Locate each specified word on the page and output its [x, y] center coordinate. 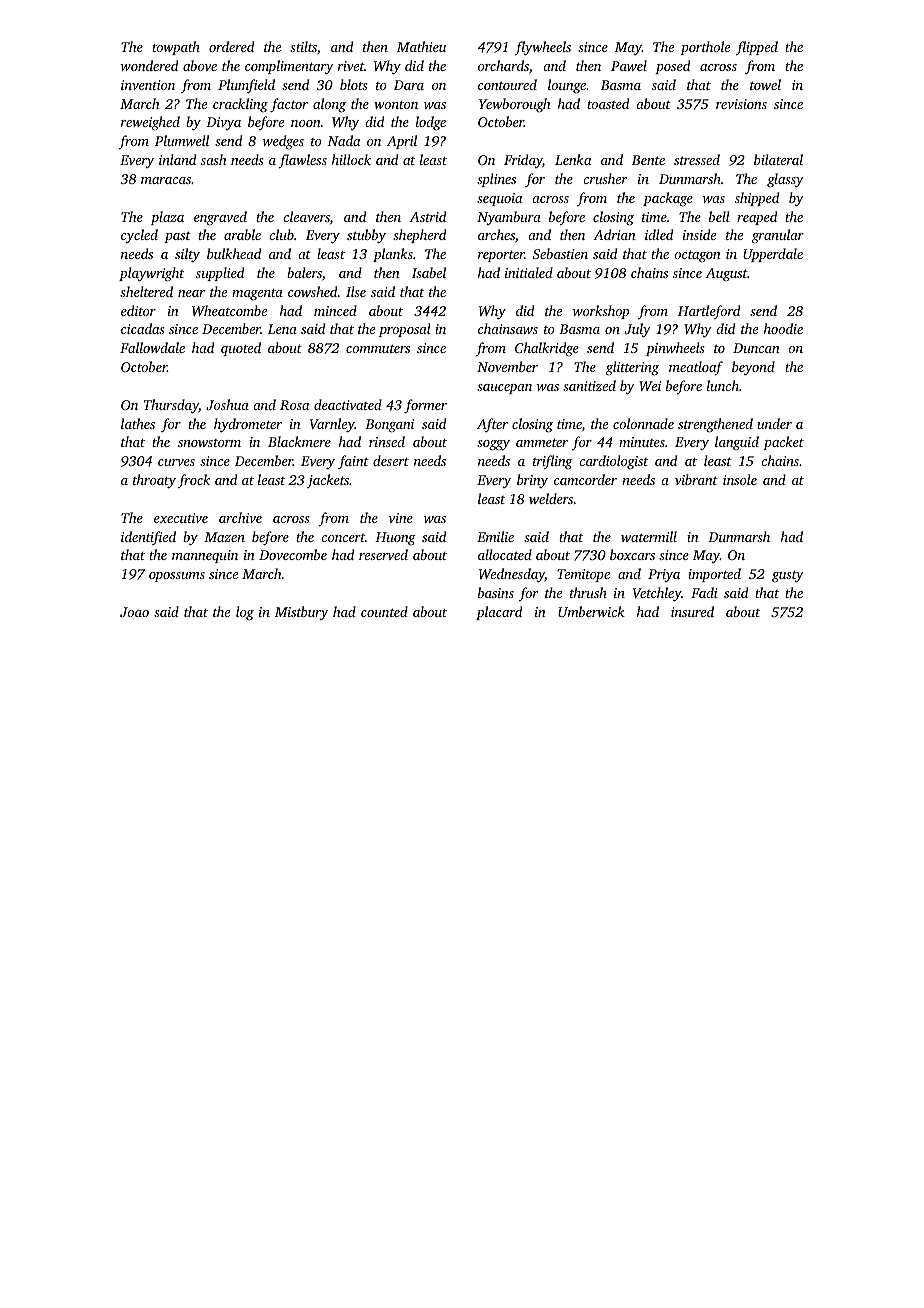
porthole [705, 48]
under [774, 423]
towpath [176, 48]
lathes [138, 423]
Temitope [583, 575]
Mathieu [421, 46]
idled [659, 234]
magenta [257, 294]
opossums [177, 577]
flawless [302, 161]
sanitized [589, 385]
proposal [405, 330]
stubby [366, 236]
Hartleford [709, 312]
